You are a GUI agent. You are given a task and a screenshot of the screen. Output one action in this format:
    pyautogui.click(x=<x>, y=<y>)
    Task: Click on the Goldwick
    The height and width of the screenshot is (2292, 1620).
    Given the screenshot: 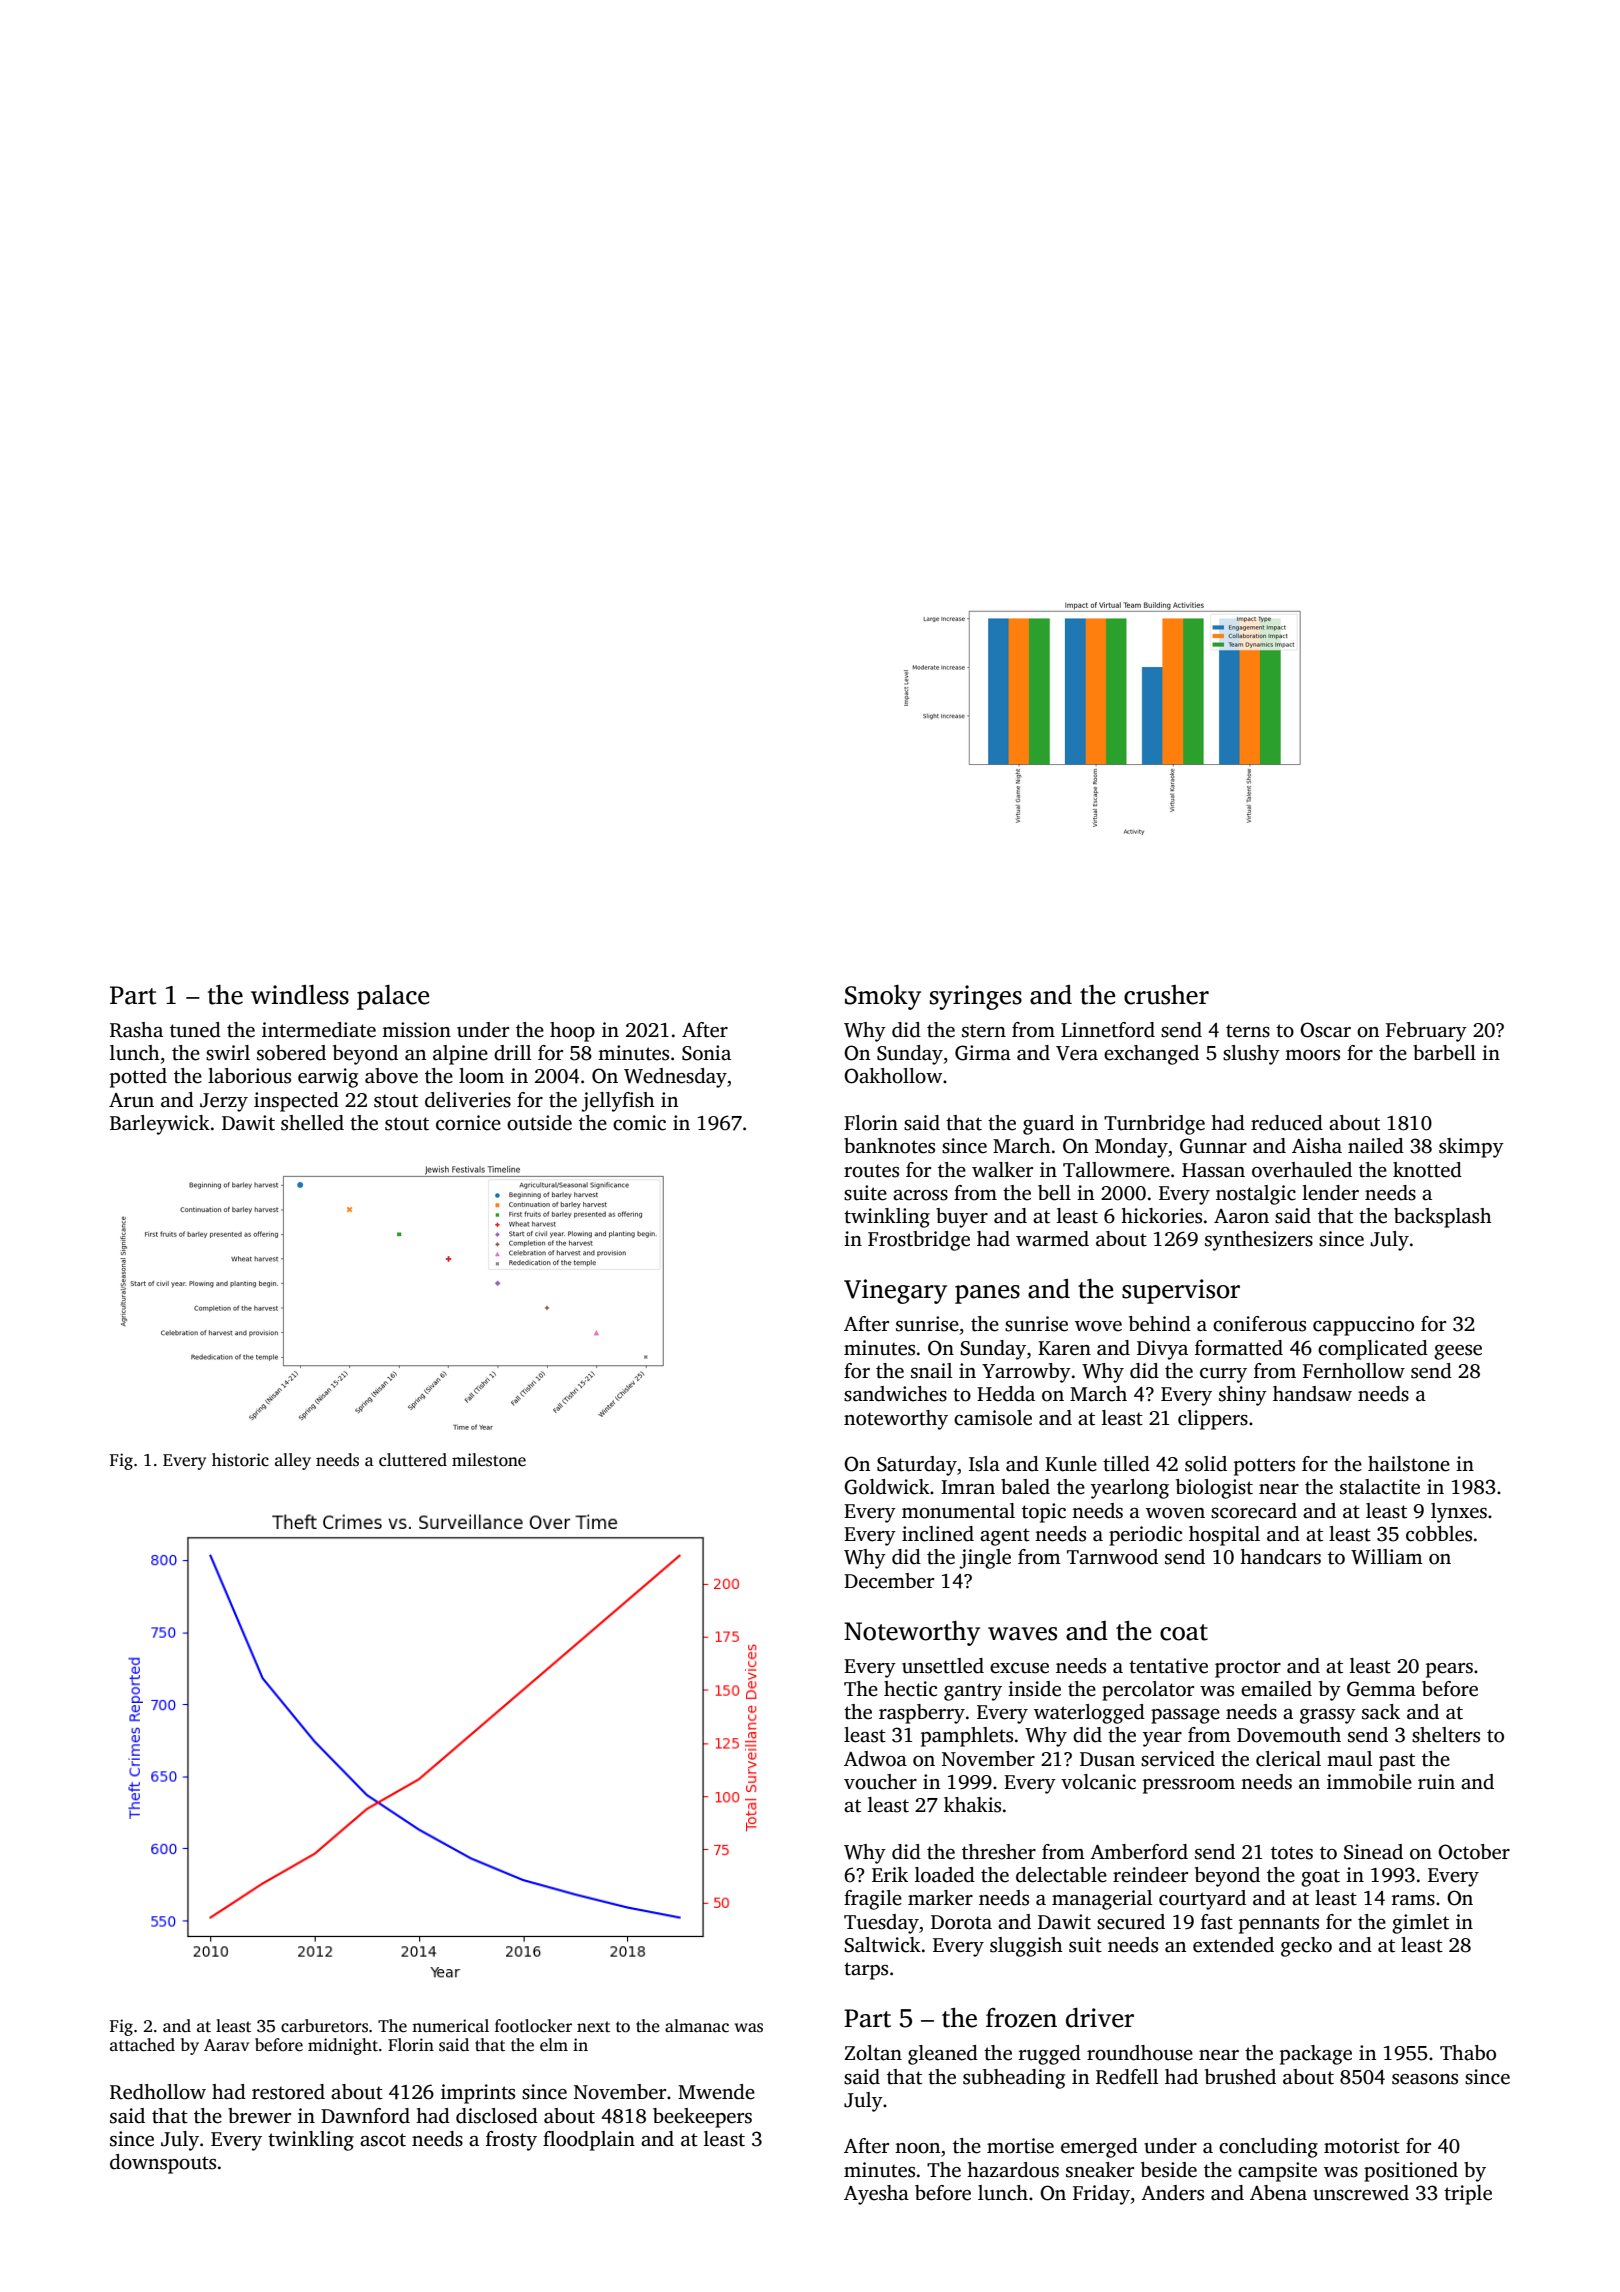 What is the action you would take?
    pyautogui.click(x=887, y=1487)
